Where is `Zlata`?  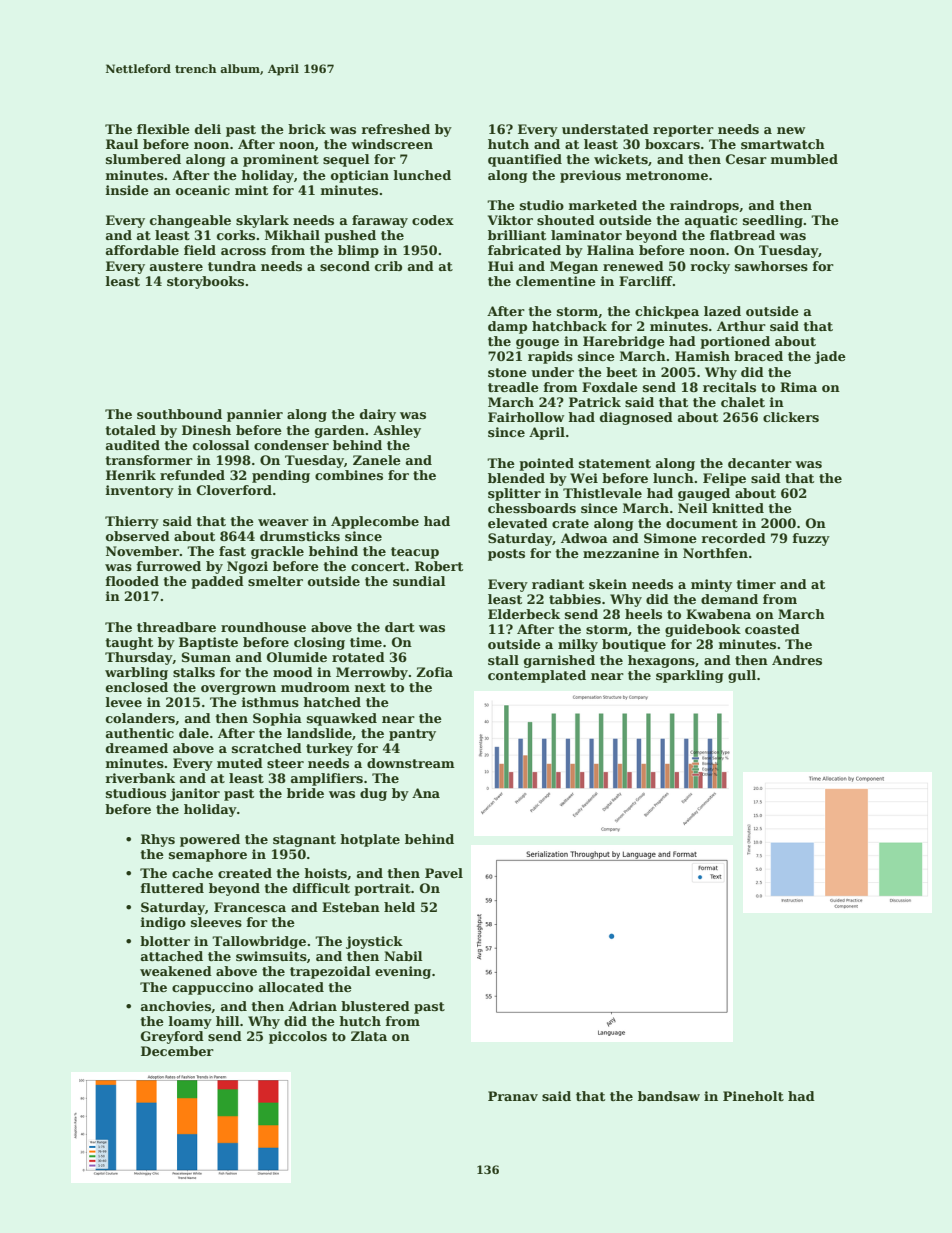
Zlata is located at coordinates (369, 1036).
